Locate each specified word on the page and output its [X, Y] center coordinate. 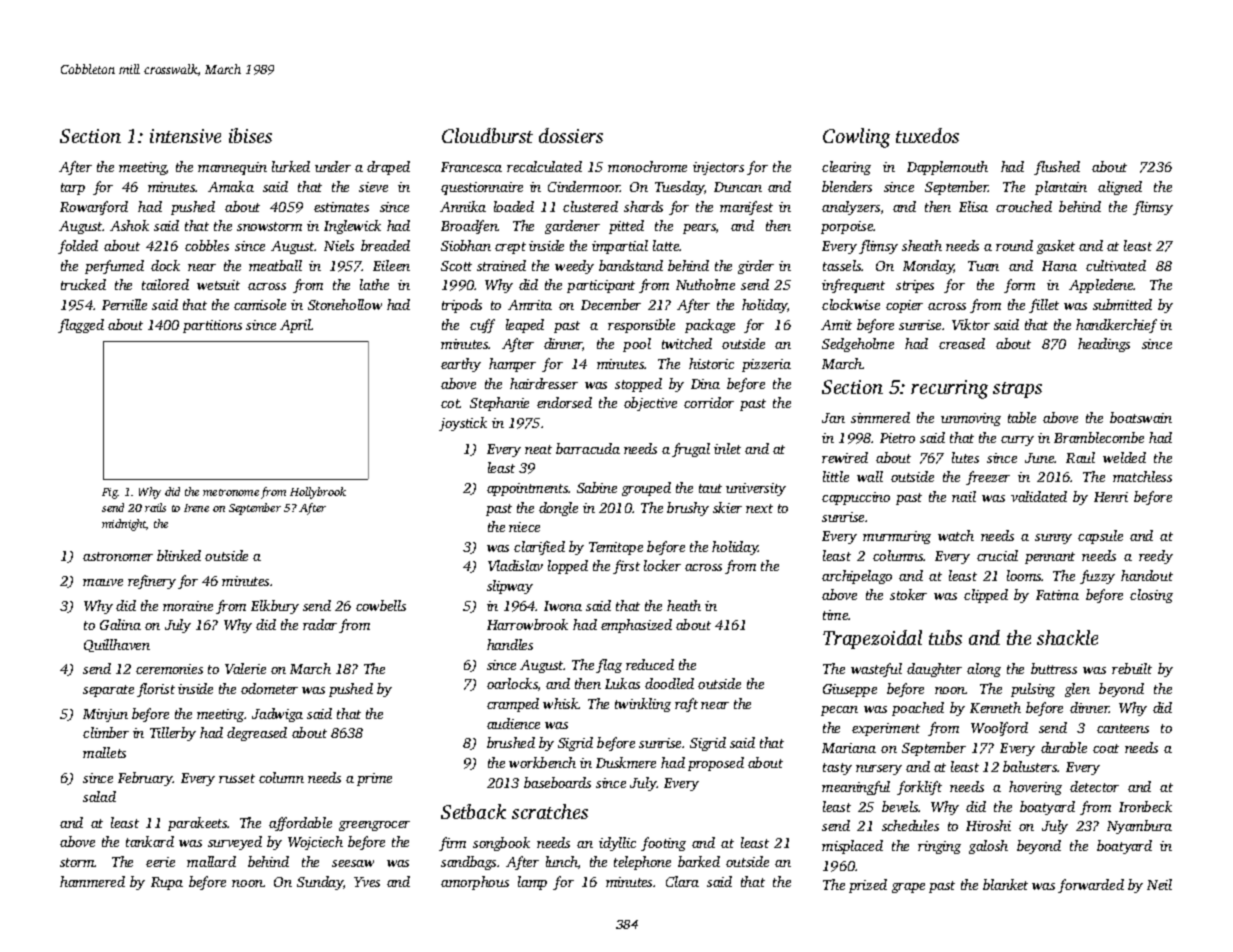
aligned [1120, 188]
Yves [367, 882]
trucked [83, 284]
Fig [110, 493]
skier [727, 507]
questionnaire [482, 188]
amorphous [475, 883]
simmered [880, 417]
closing [1151, 596]
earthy [461, 365]
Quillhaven [117, 645]
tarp [73, 189]
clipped [986, 596]
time [836, 615]
